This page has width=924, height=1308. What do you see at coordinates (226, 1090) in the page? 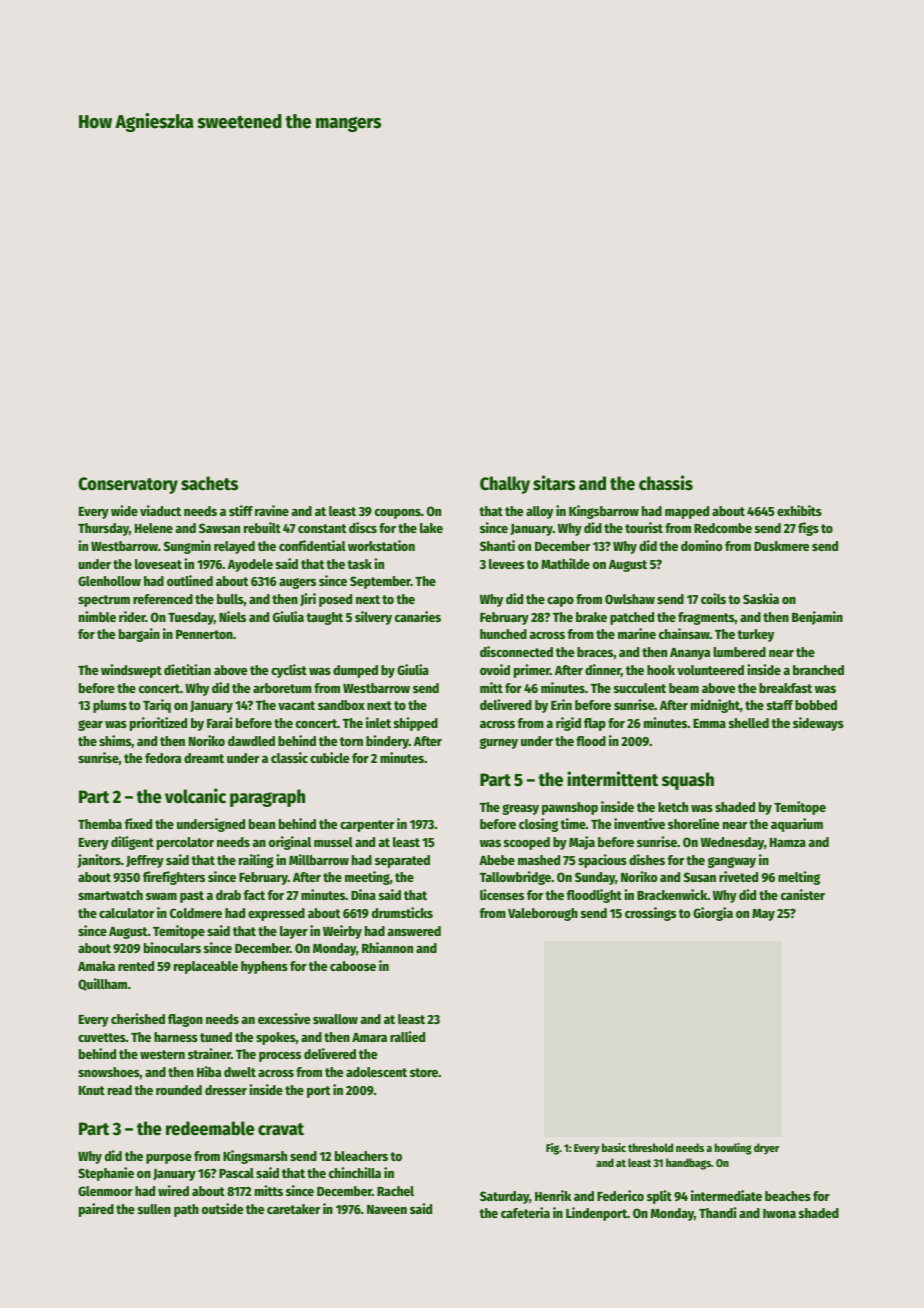
I see `dresser` at bounding box center [226, 1090].
